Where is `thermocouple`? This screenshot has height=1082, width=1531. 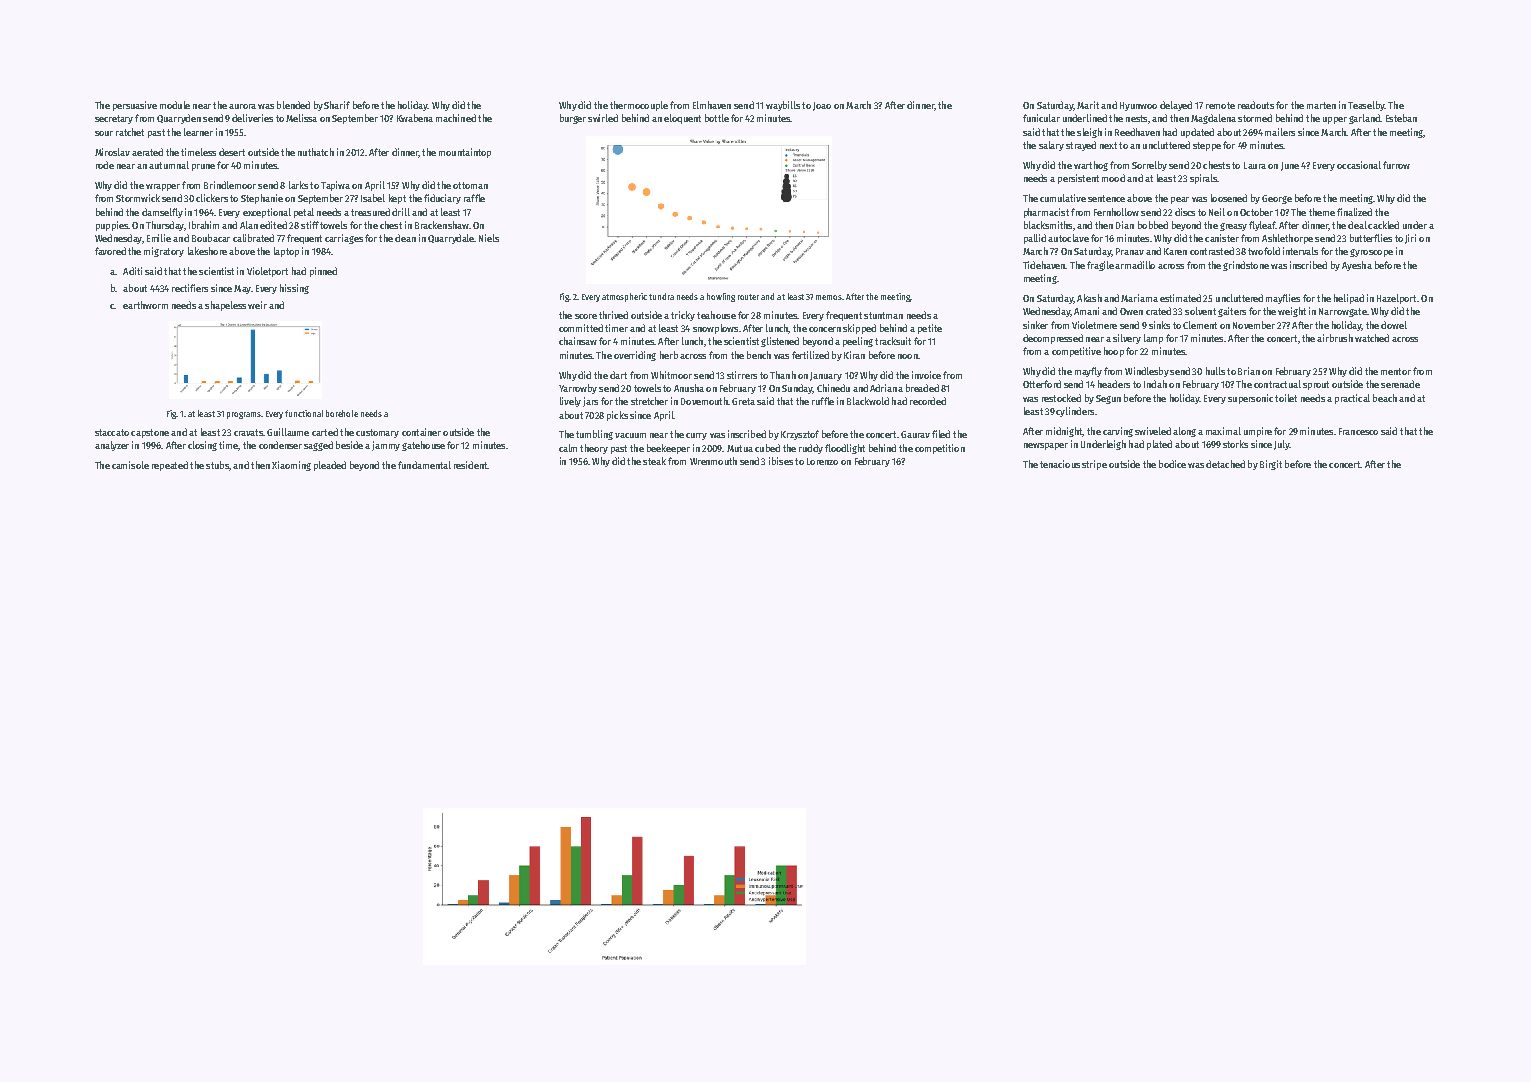 thermocouple is located at coordinates (639, 106).
